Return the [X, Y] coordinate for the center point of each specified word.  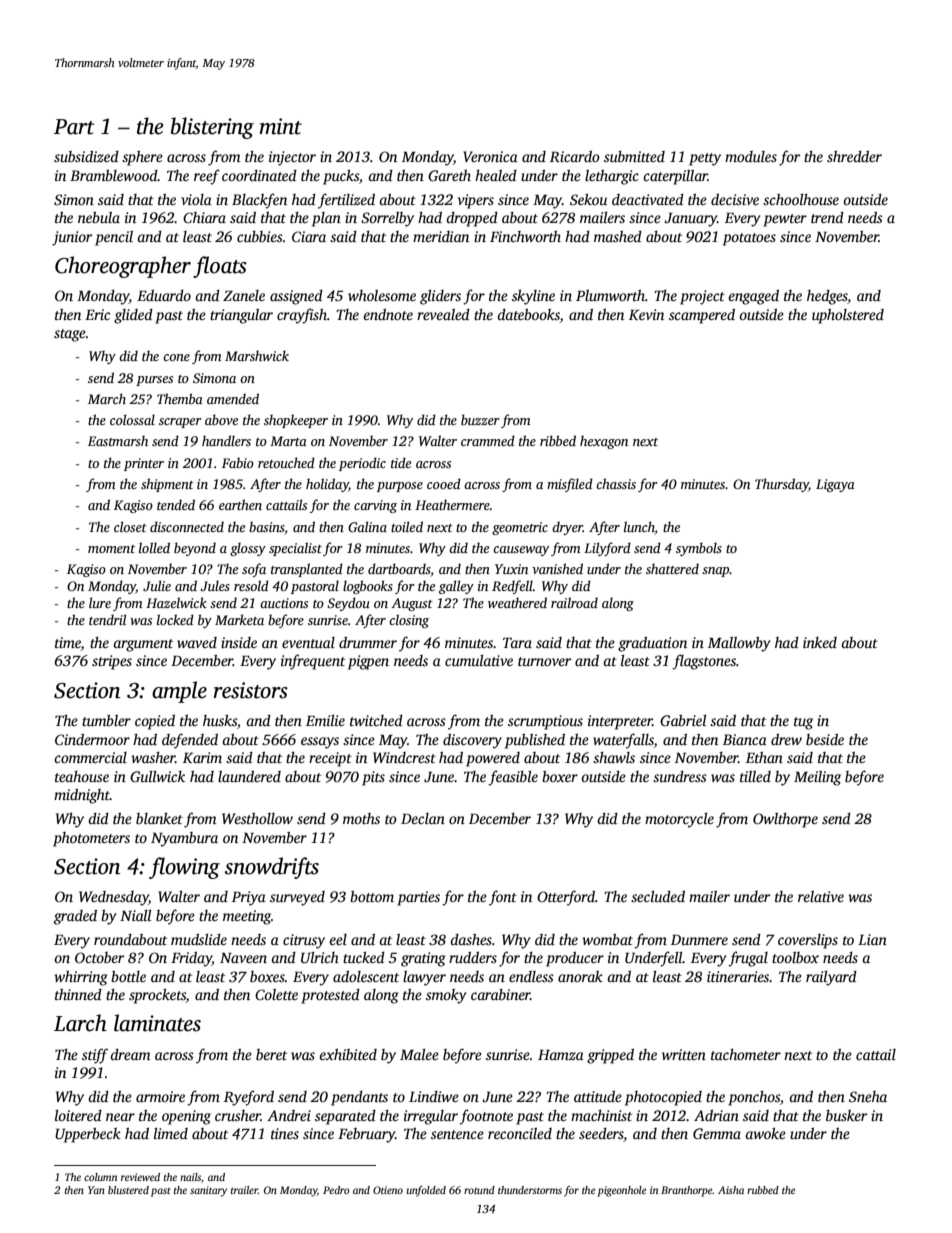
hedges [827, 297]
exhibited [348, 1054]
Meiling [817, 778]
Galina [367, 526]
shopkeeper [296, 421]
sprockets [157, 996]
